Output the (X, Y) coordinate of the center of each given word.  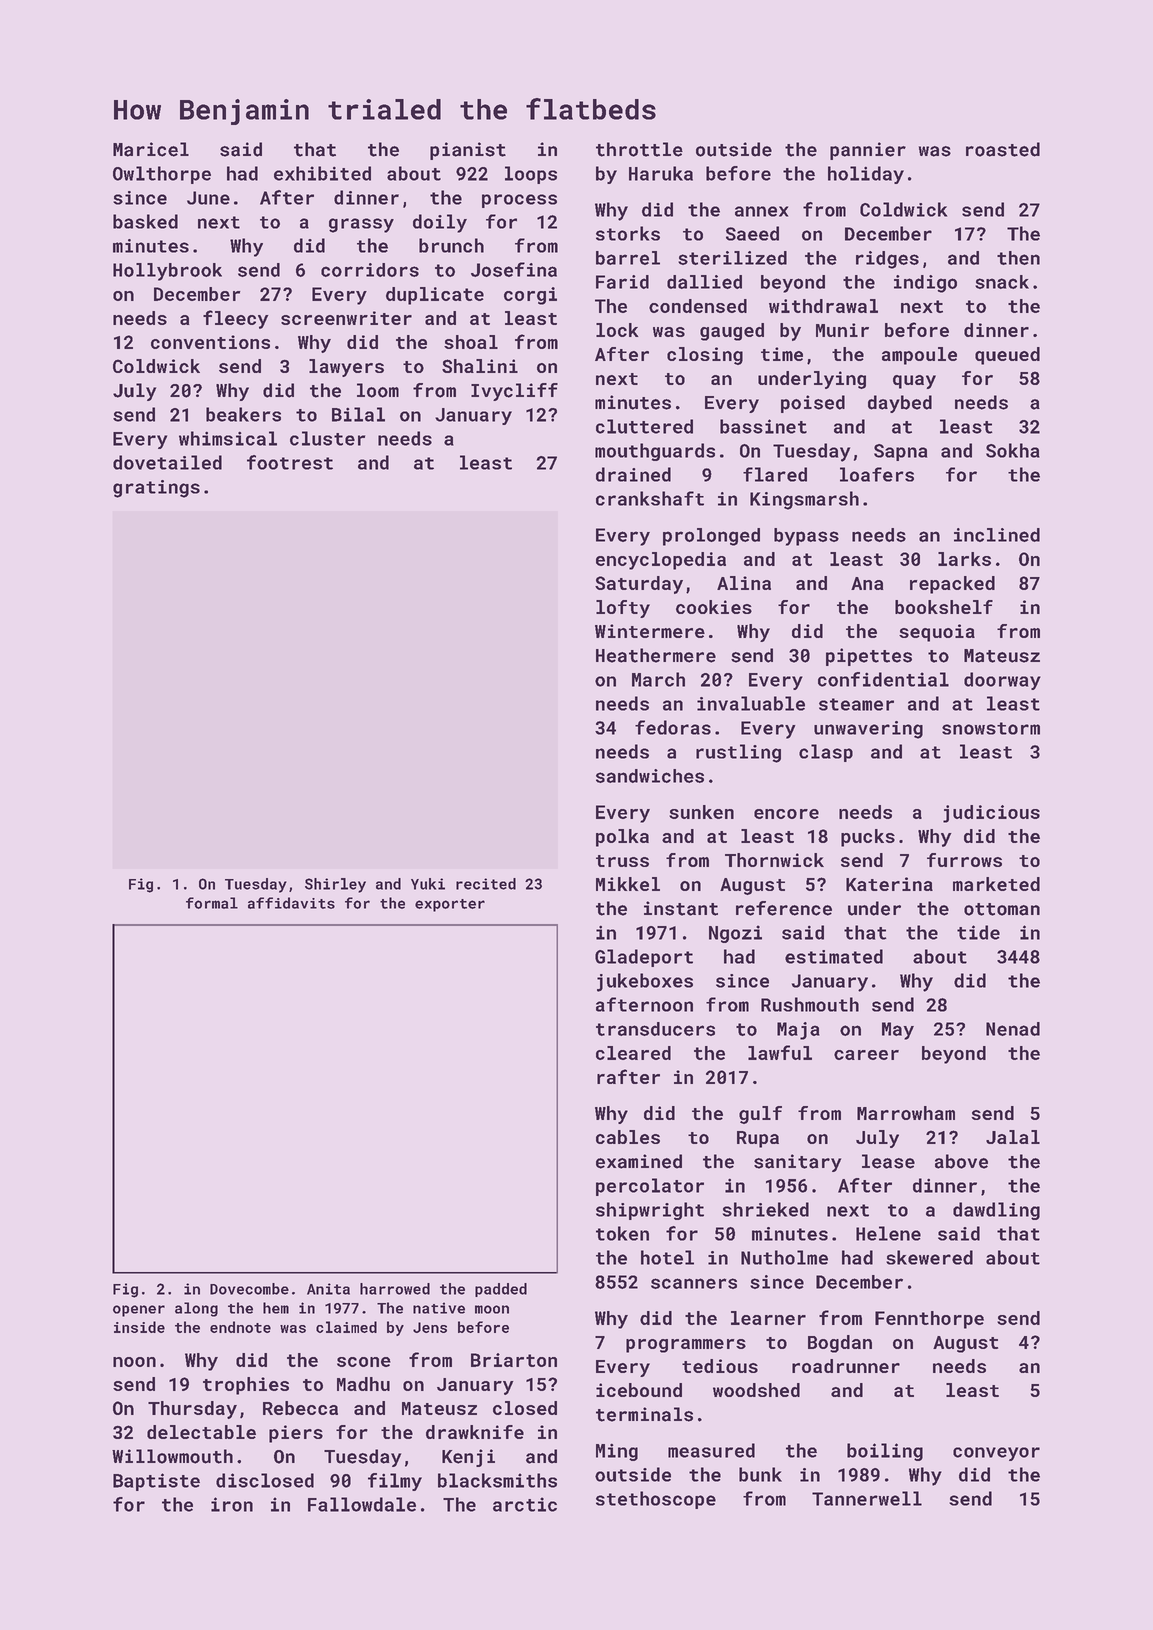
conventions (210, 342)
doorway (1002, 681)
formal (212, 903)
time (782, 354)
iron (232, 1504)
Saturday (639, 585)
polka (622, 838)
